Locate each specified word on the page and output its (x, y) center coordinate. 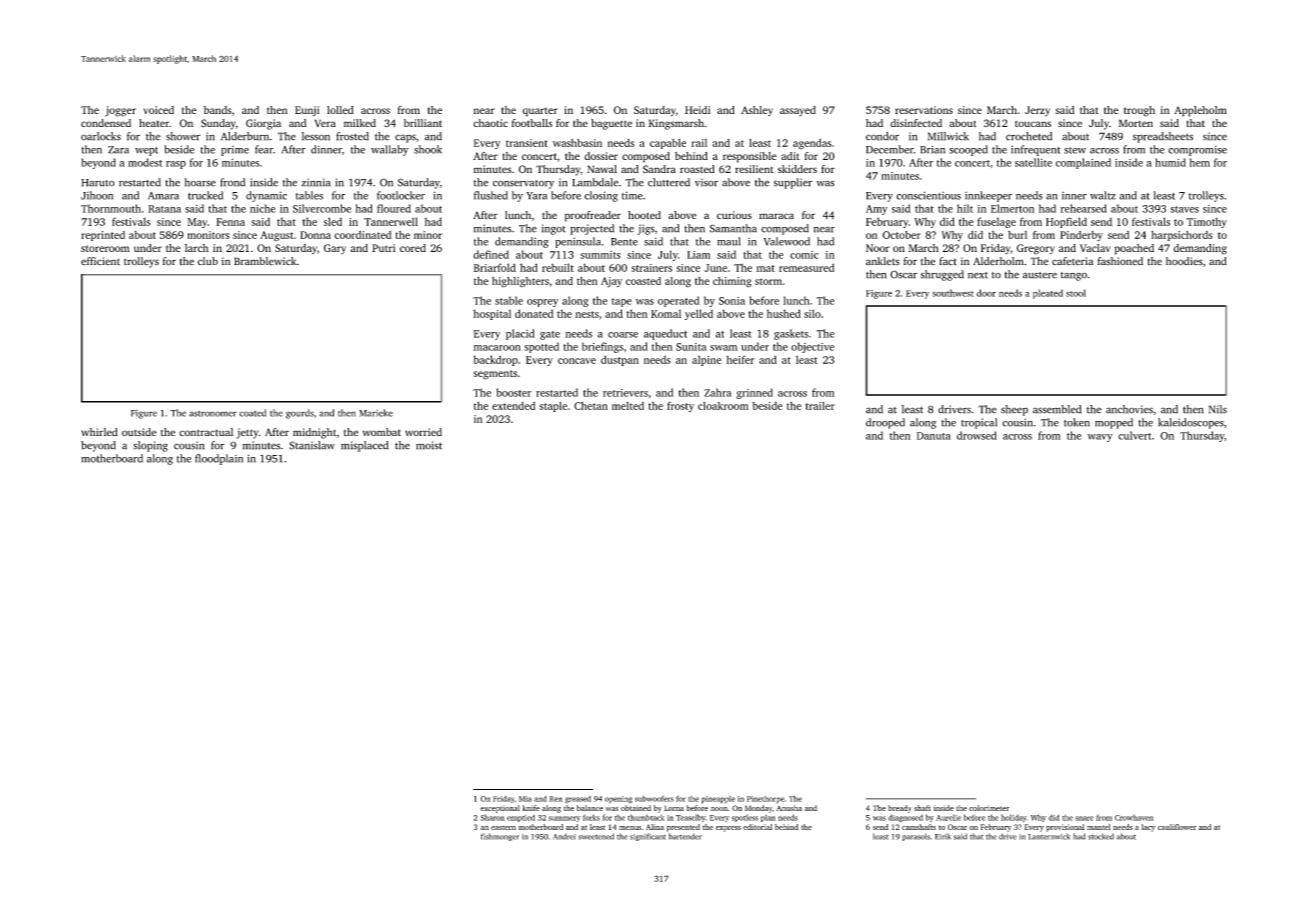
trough (1139, 111)
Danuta (934, 436)
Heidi (698, 110)
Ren (556, 799)
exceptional (500, 809)
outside (139, 432)
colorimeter (989, 808)
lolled (340, 110)
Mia (525, 799)
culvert (1135, 435)
